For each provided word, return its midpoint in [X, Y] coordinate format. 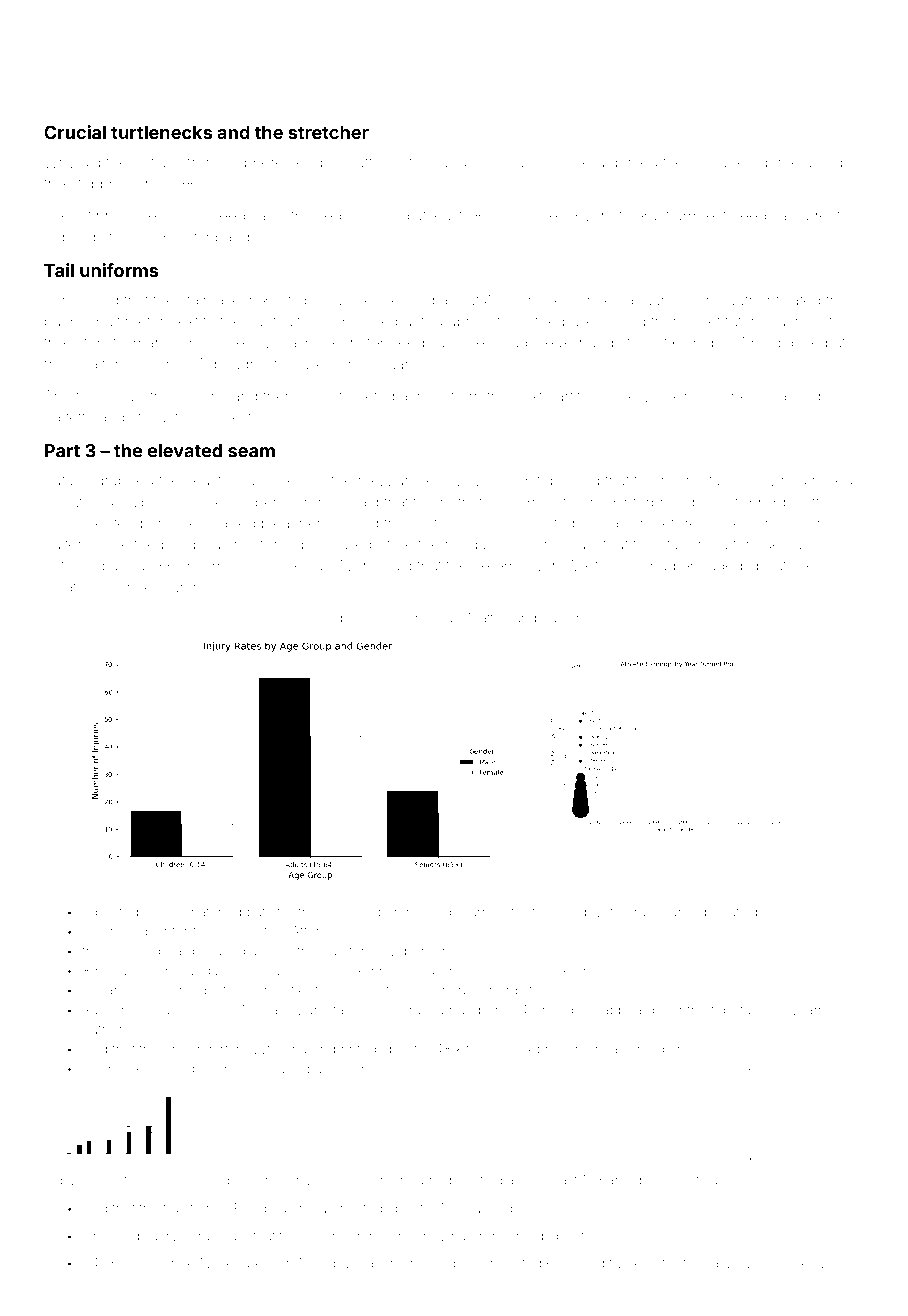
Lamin [378, 1263]
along [823, 164]
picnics [134, 1264]
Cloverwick [807, 1263]
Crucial [75, 132]
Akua [587, 162]
